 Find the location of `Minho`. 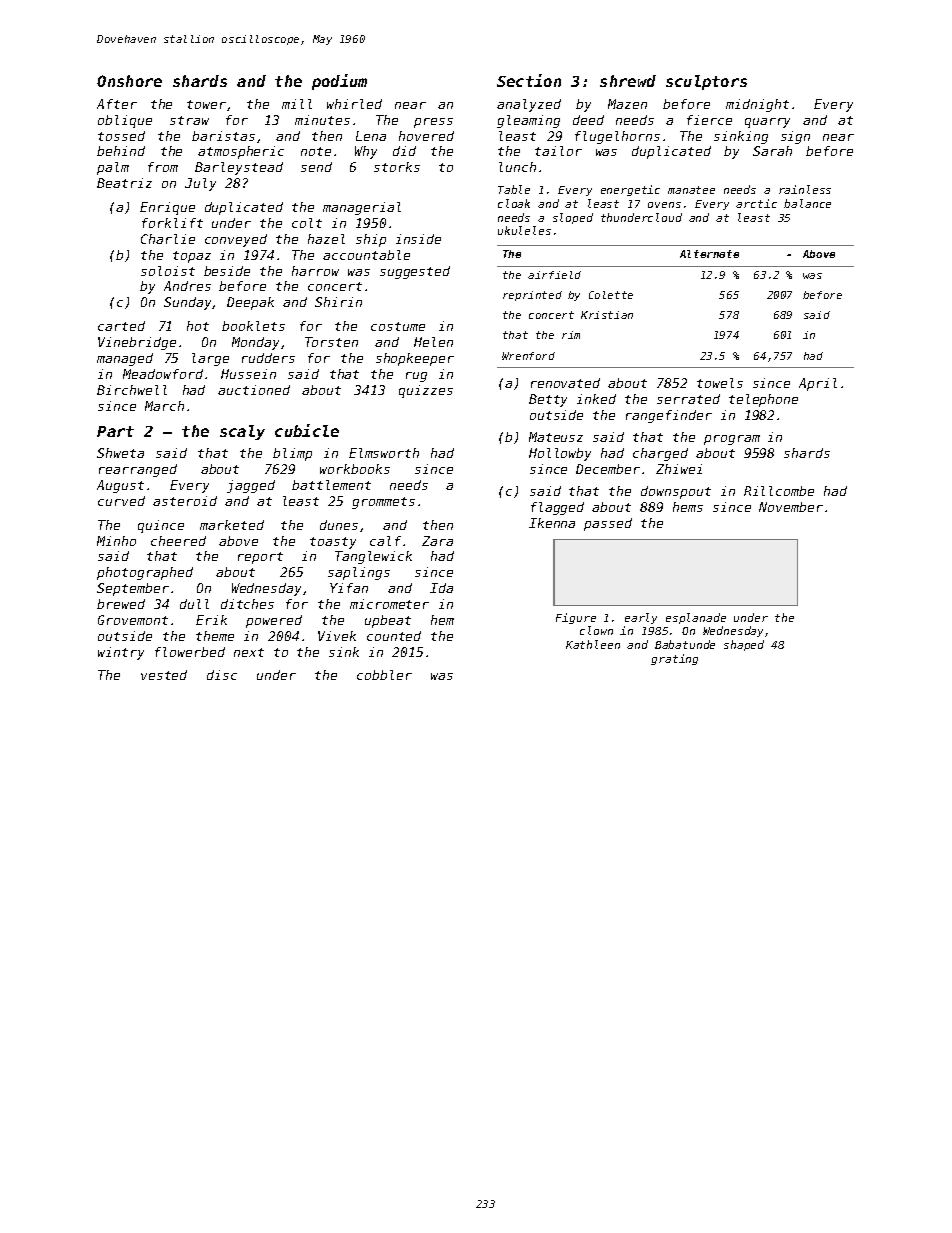

Minho is located at coordinates (116, 541).
